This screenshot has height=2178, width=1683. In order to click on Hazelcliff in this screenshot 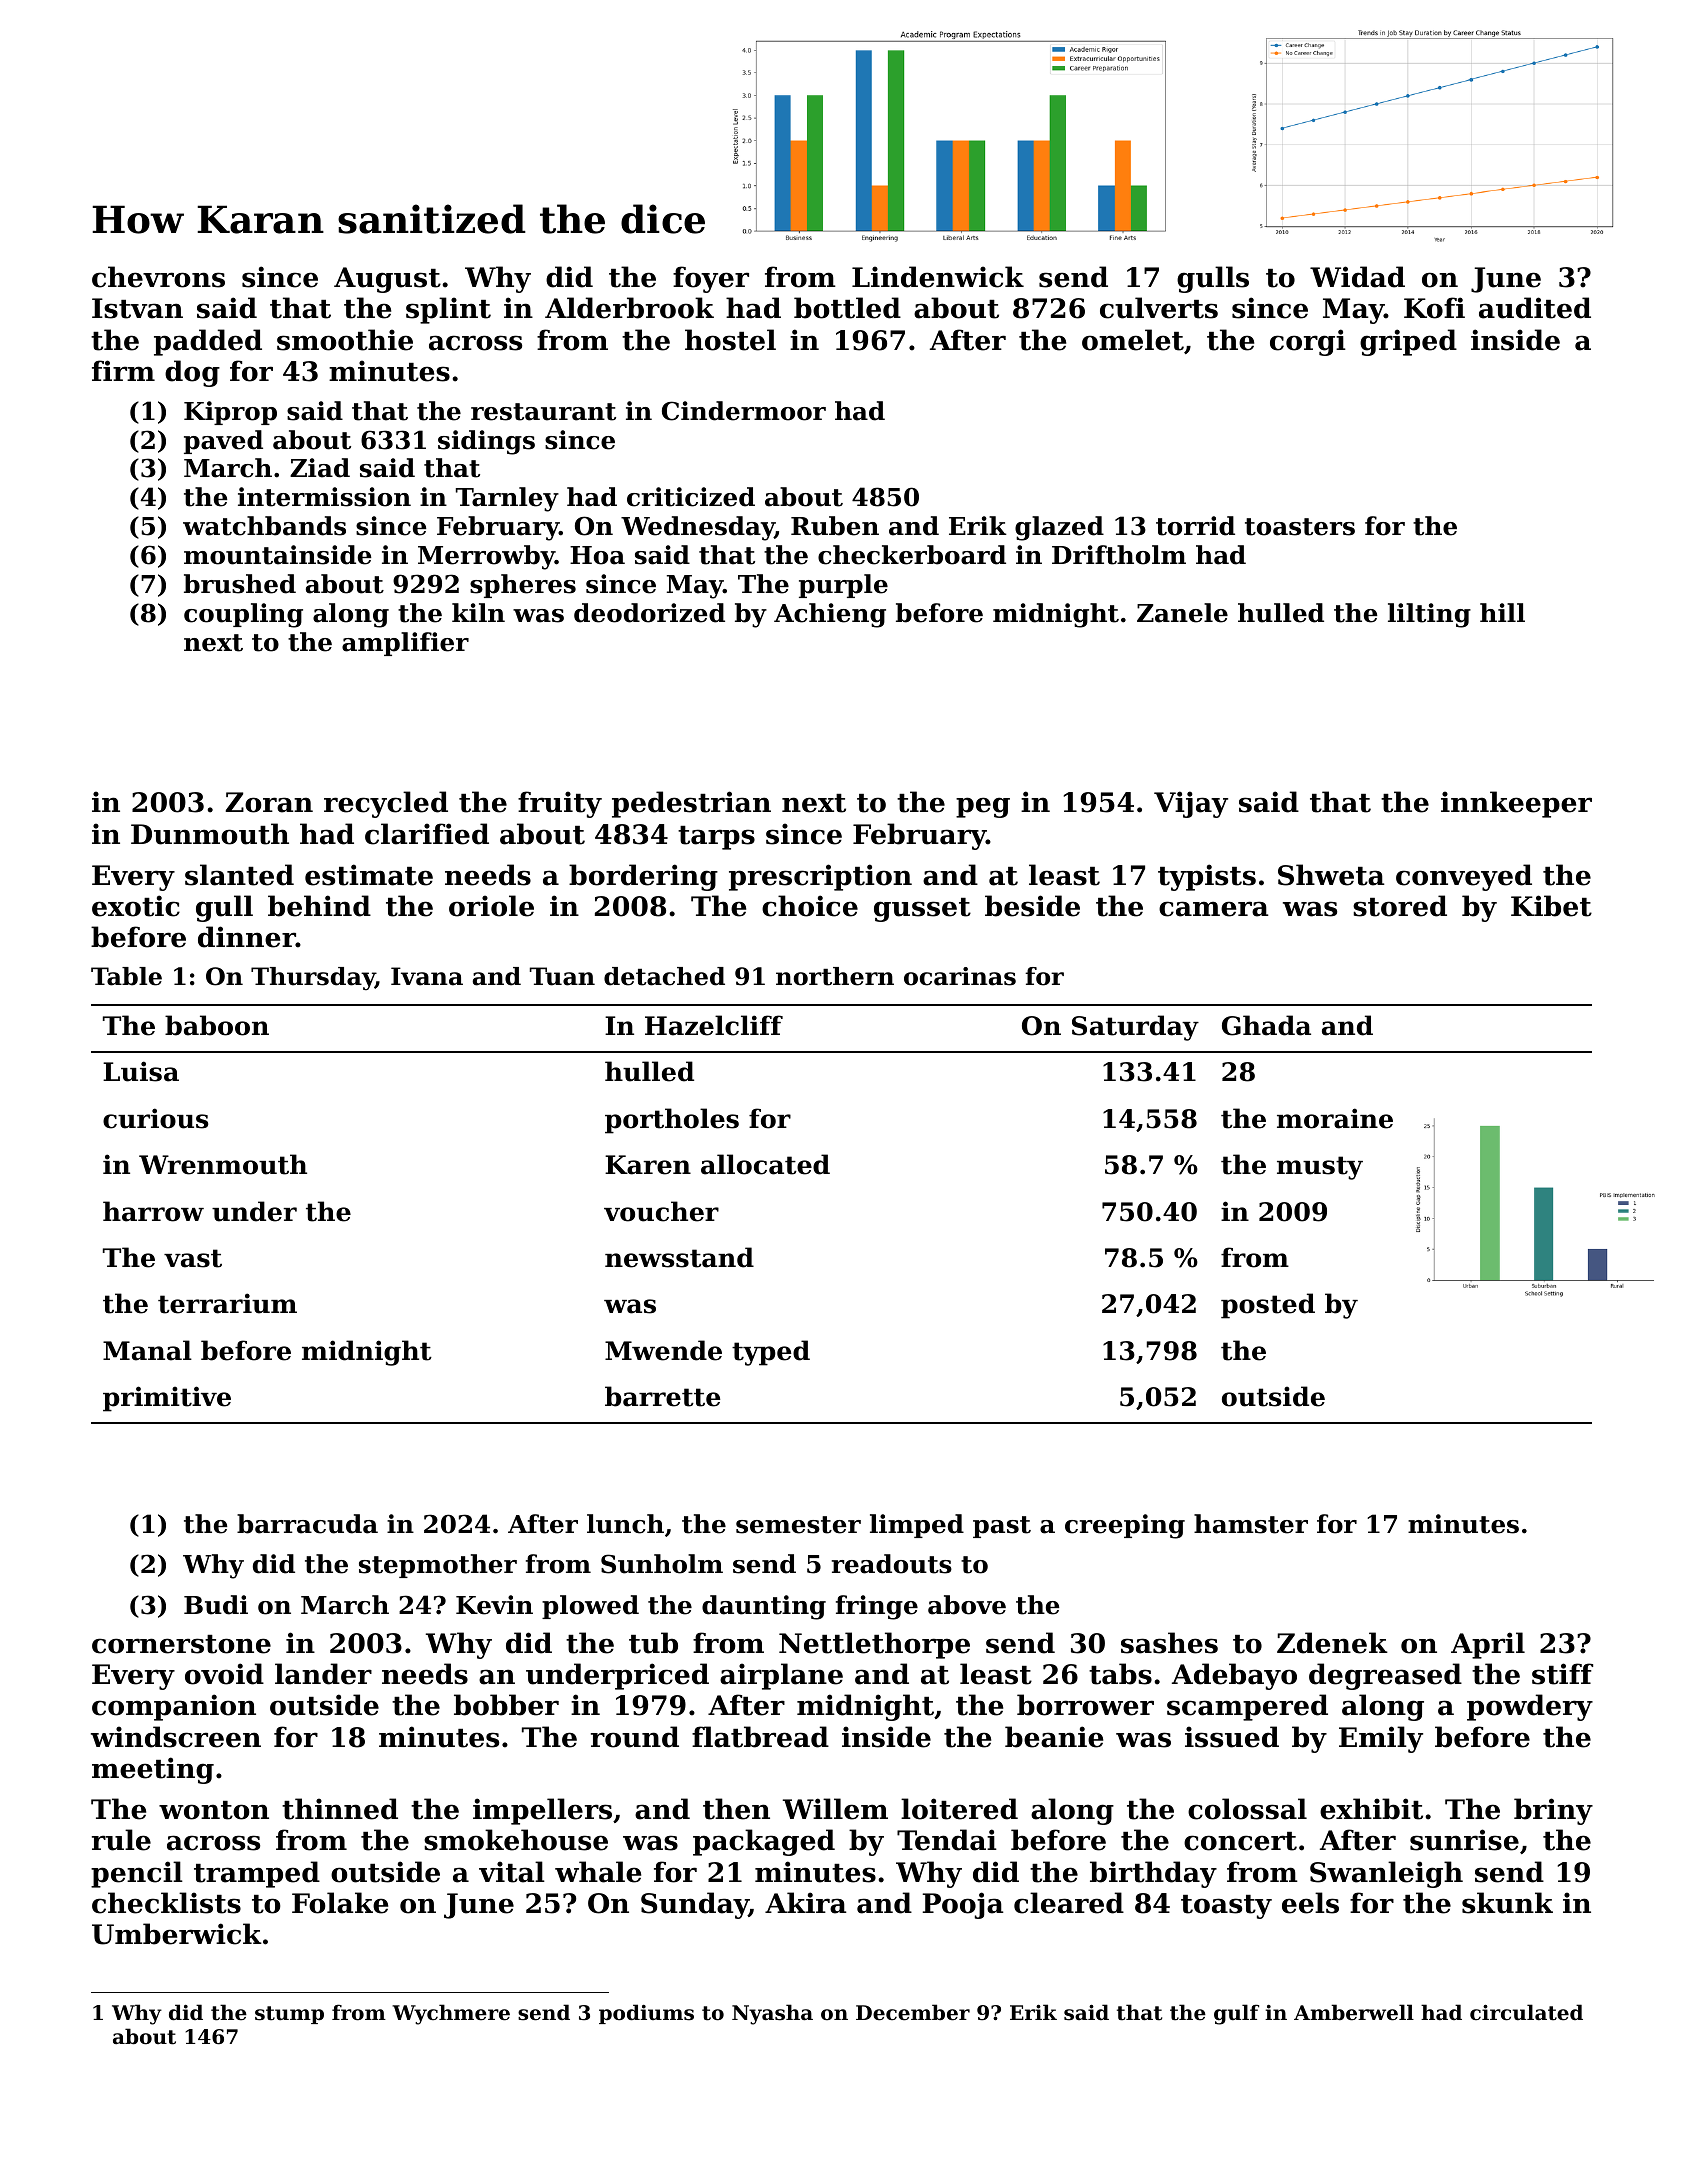, I will do `click(714, 1025)`.
